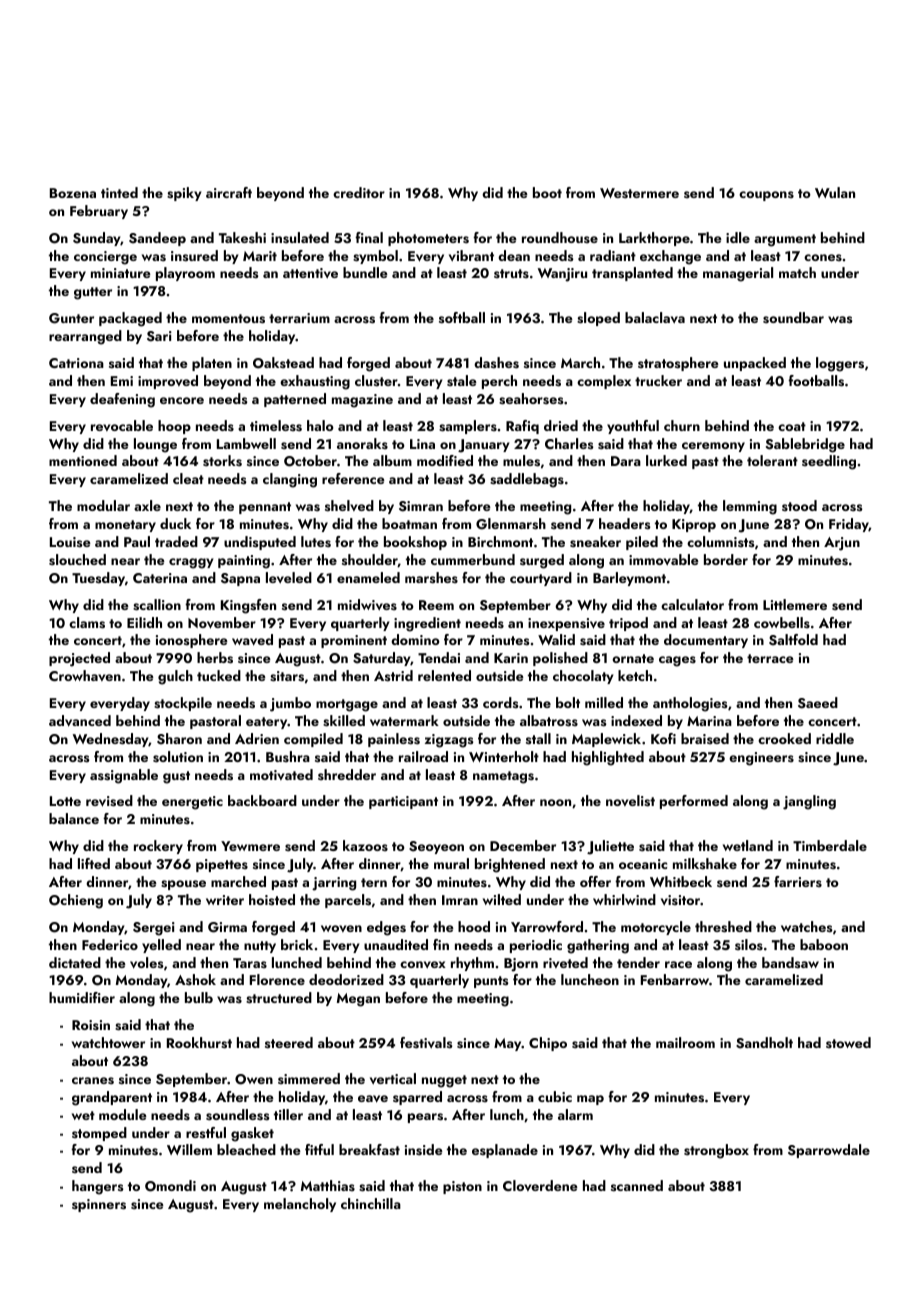 Image resolution: width=924 pixels, height=1308 pixels. Describe the element at coordinates (496, 363) in the screenshot. I see `dashes` at that location.
